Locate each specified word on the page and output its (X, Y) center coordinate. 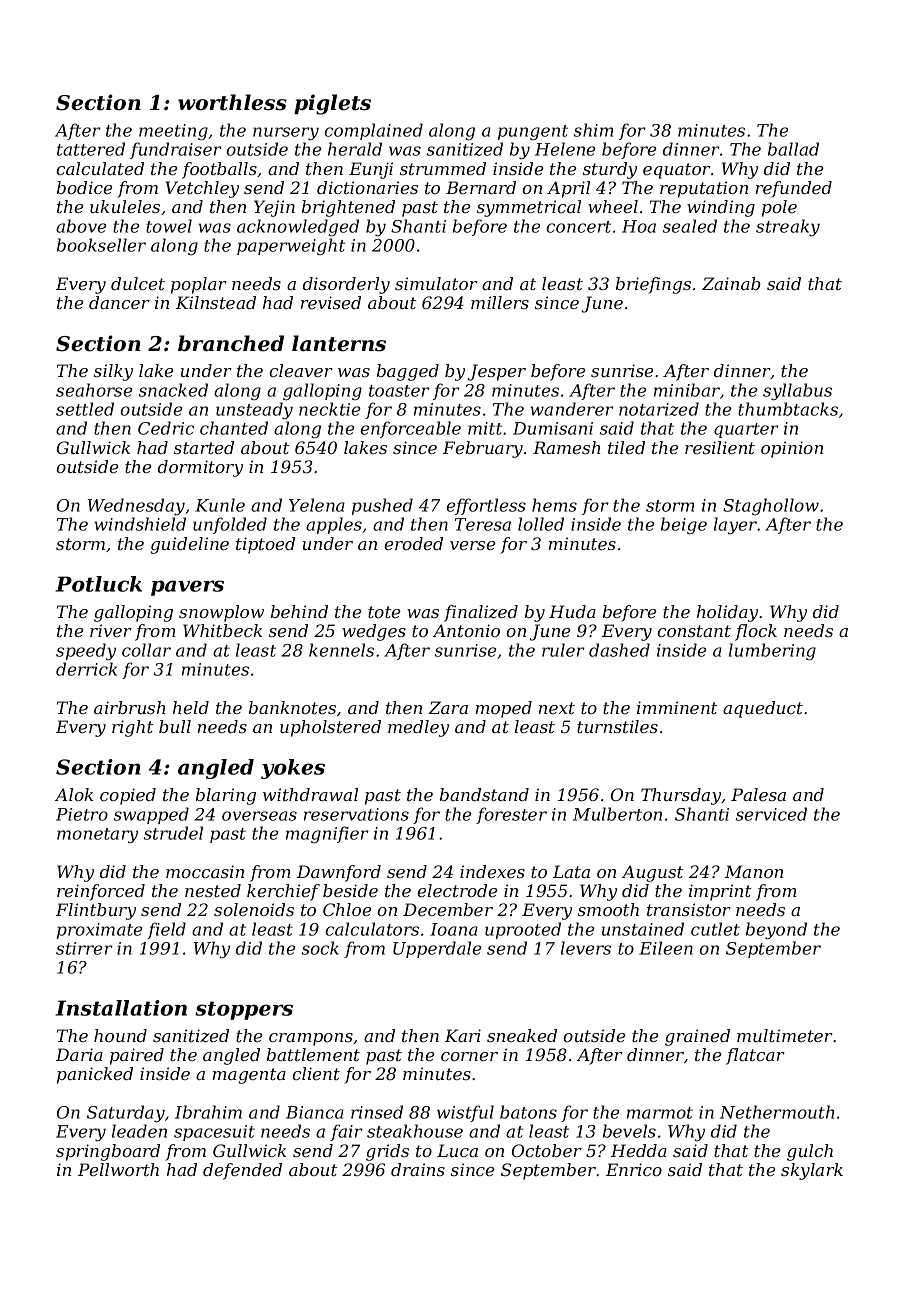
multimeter (785, 1035)
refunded (794, 189)
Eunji (371, 170)
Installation (121, 1008)
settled (85, 409)
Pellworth (118, 1169)
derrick (86, 669)
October (547, 1150)
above (81, 226)
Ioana (454, 929)
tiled (626, 447)
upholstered (330, 728)
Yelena (317, 505)
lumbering (772, 651)
